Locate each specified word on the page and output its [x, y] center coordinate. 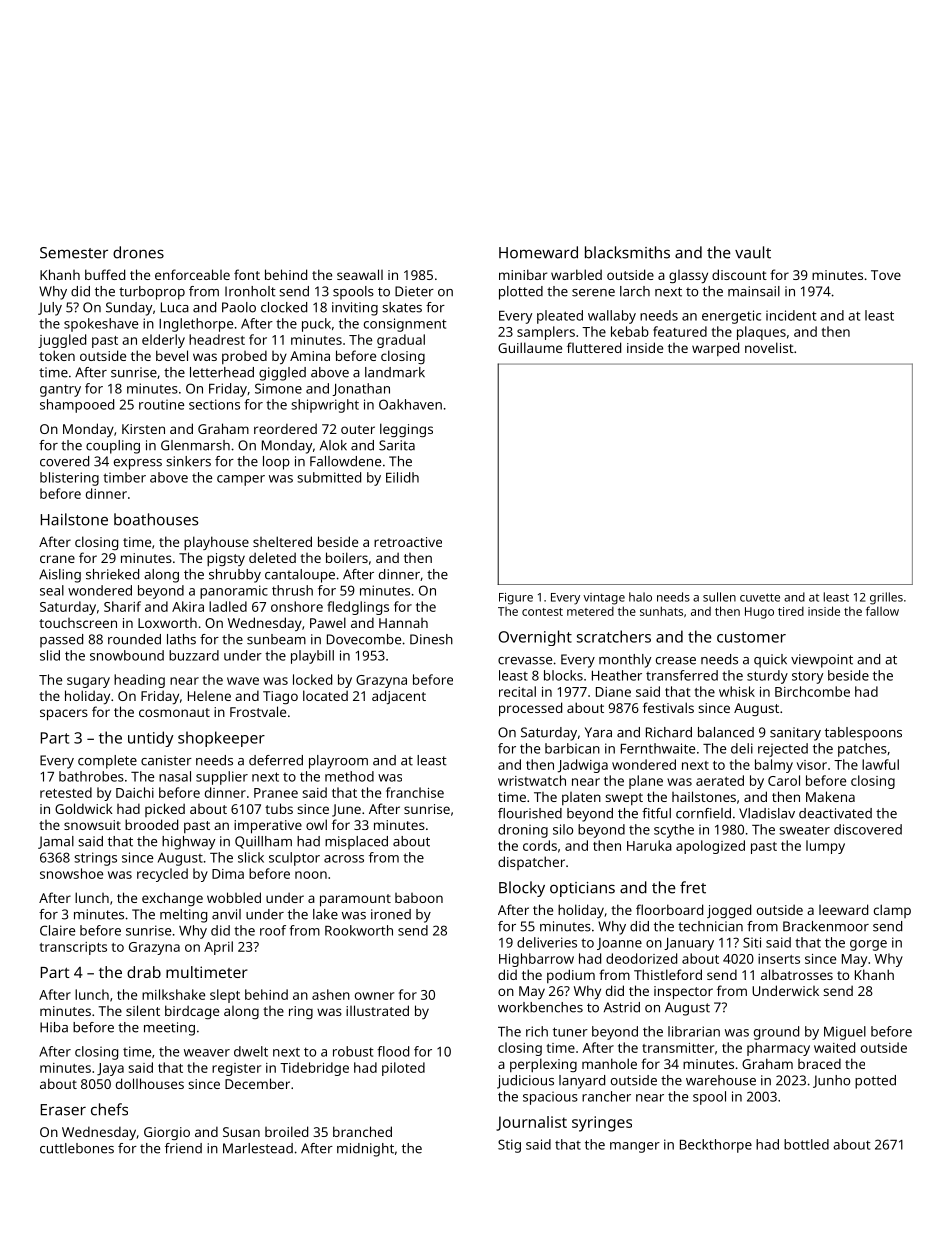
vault [753, 252]
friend [183, 1148]
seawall [360, 274]
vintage [604, 599]
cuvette [760, 597]
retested [66, 792]
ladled [228, 606]
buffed [105, 274]
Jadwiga [582, 766]
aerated [720, 780]
